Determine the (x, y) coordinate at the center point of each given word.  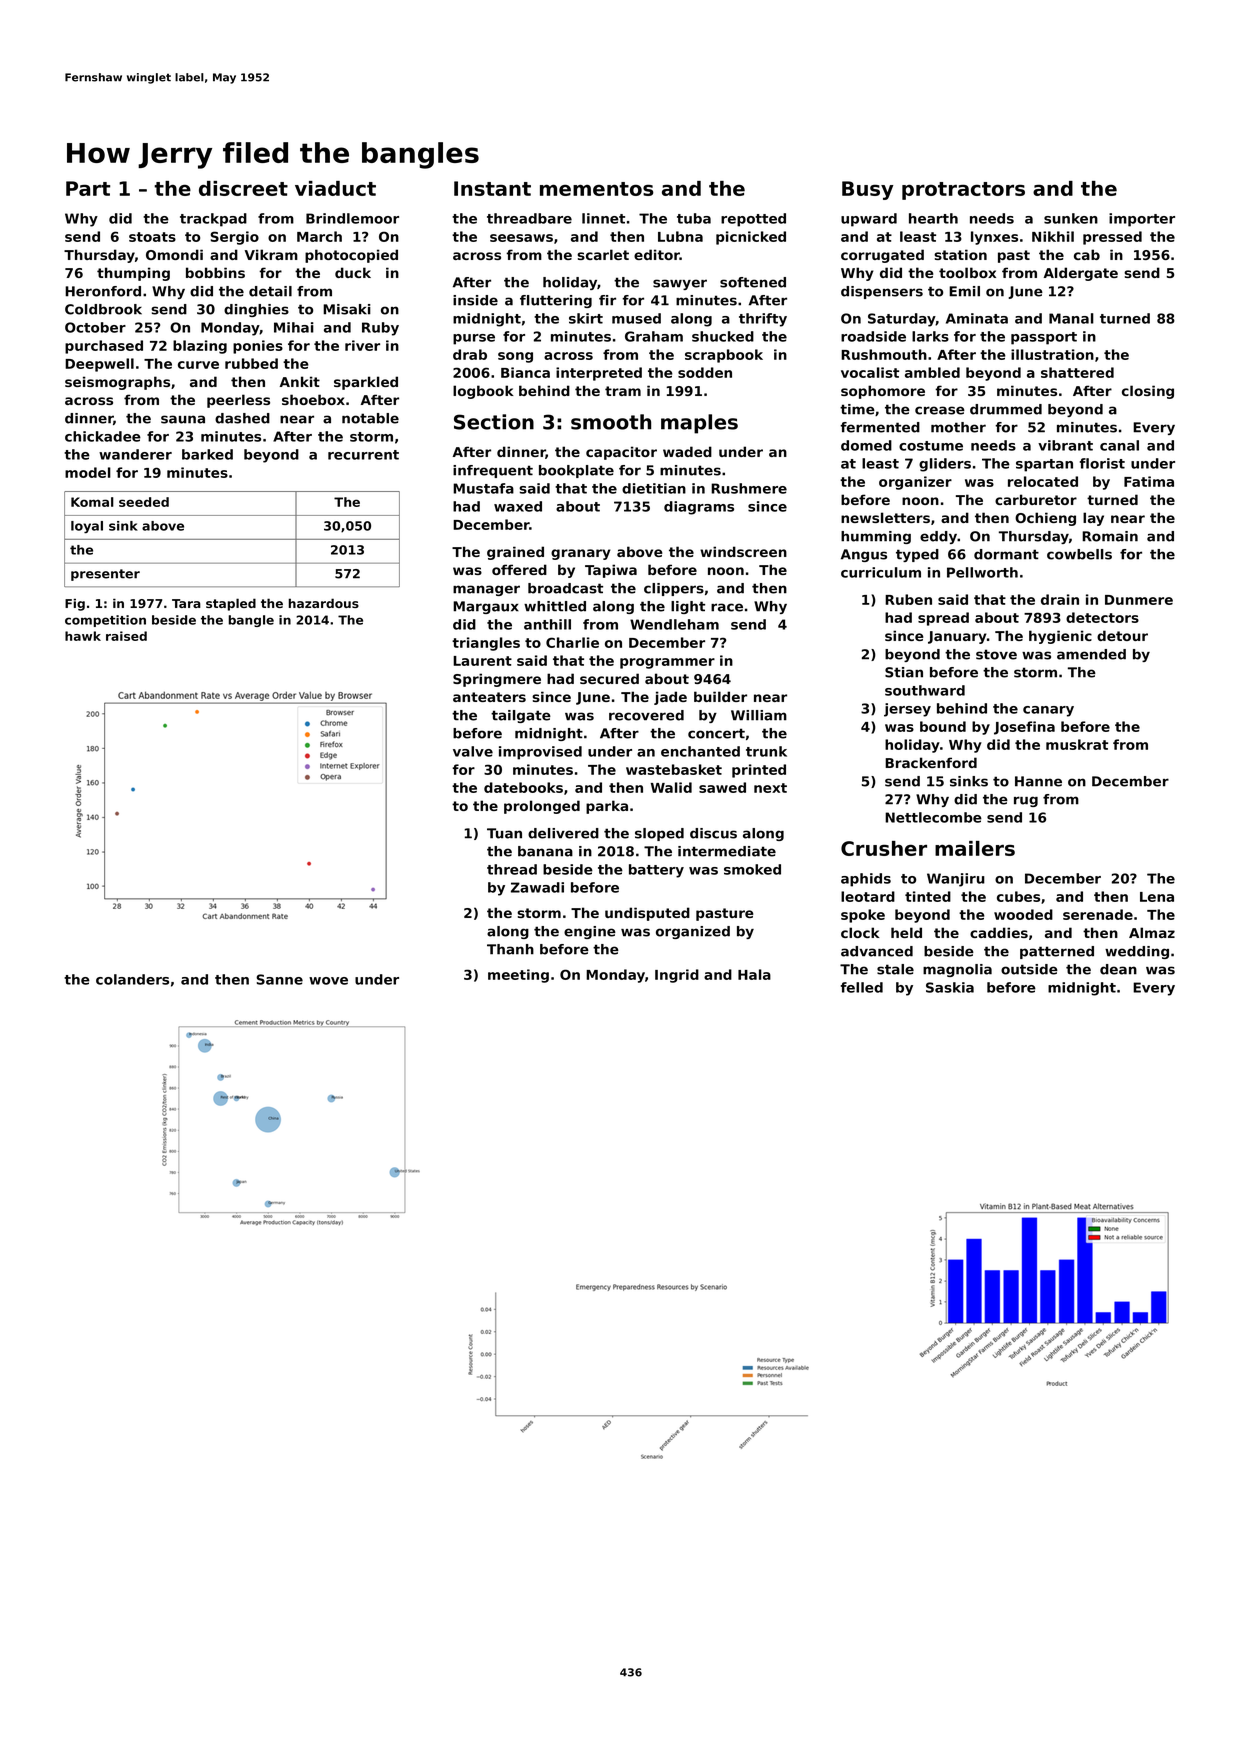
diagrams (699, 508)
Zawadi (537, 887)
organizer (915, 483)
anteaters (489, 697)
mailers (975, 848)
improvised (540, 753)
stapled (231, 604)
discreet (243, 188)
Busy (867, 190)
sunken (1071, 218)
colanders (132, 979)
